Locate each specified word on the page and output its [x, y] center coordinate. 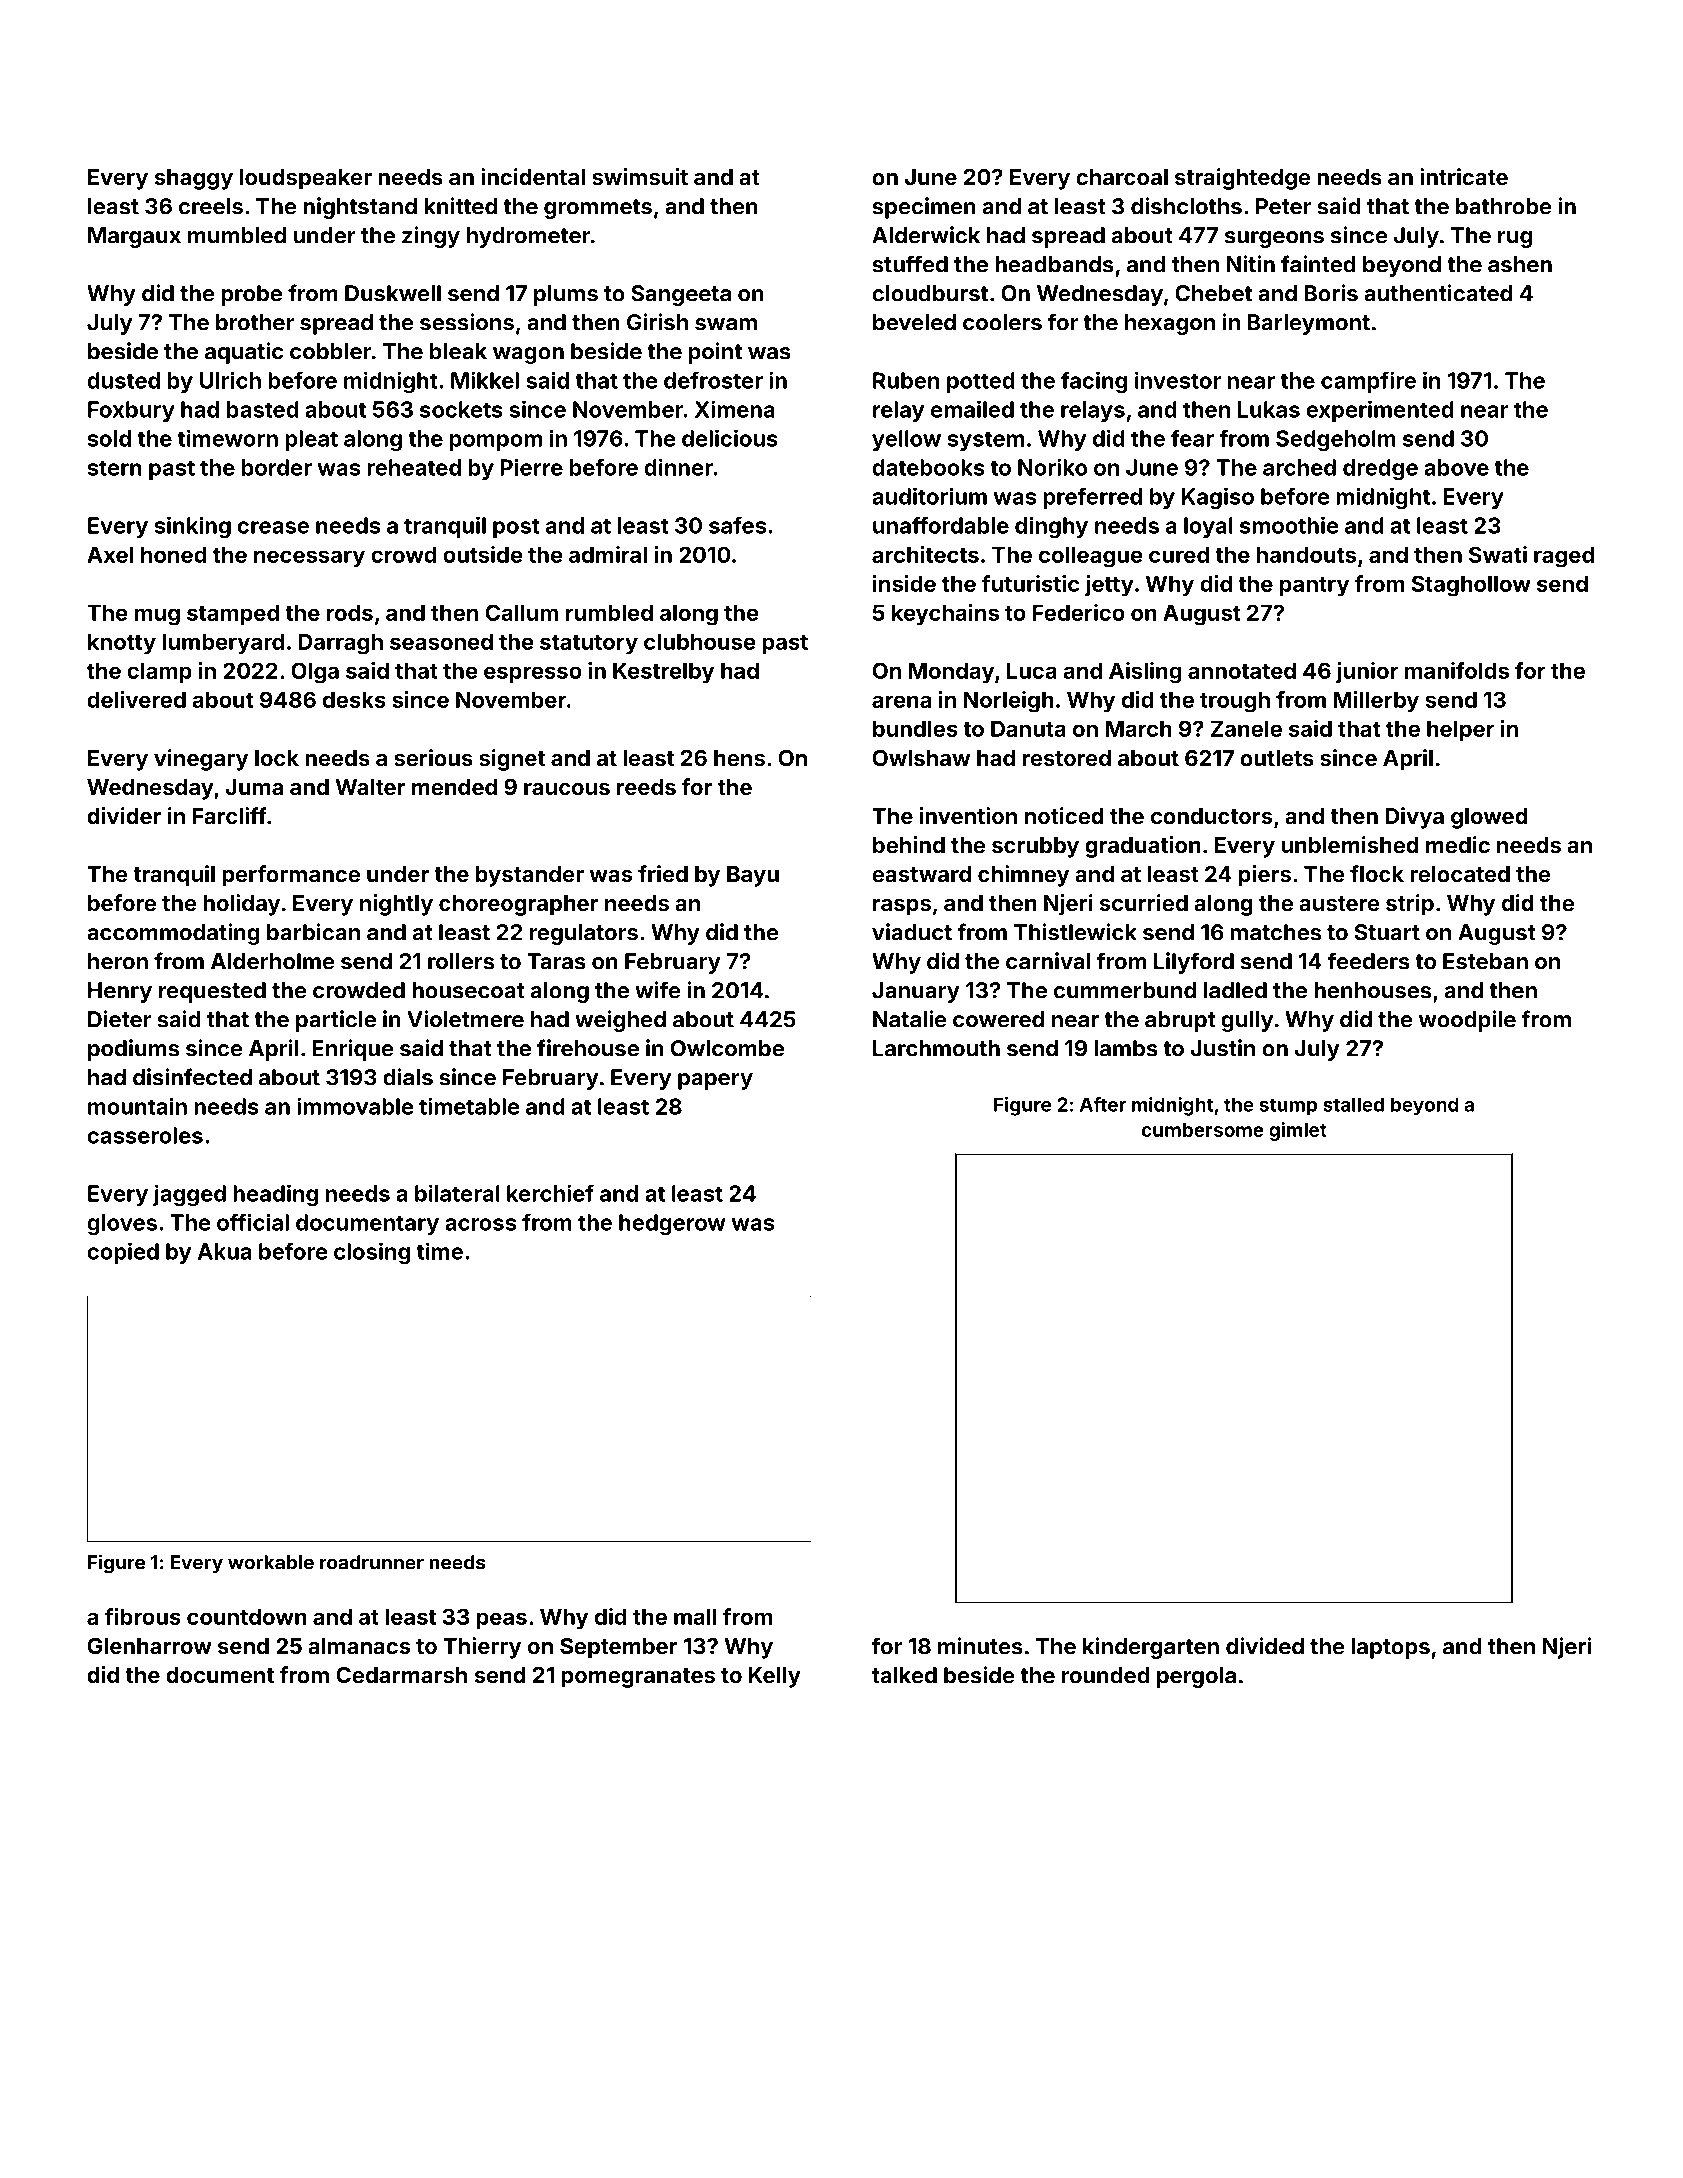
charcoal [1122, 177]
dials [408, 1077]
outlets [1277, 758]
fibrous [143, 1616]
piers [1265, 876]
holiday [241, 905]
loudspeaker [306, 179]
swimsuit [640, 176]
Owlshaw [921, 758]
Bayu [753, 876]
